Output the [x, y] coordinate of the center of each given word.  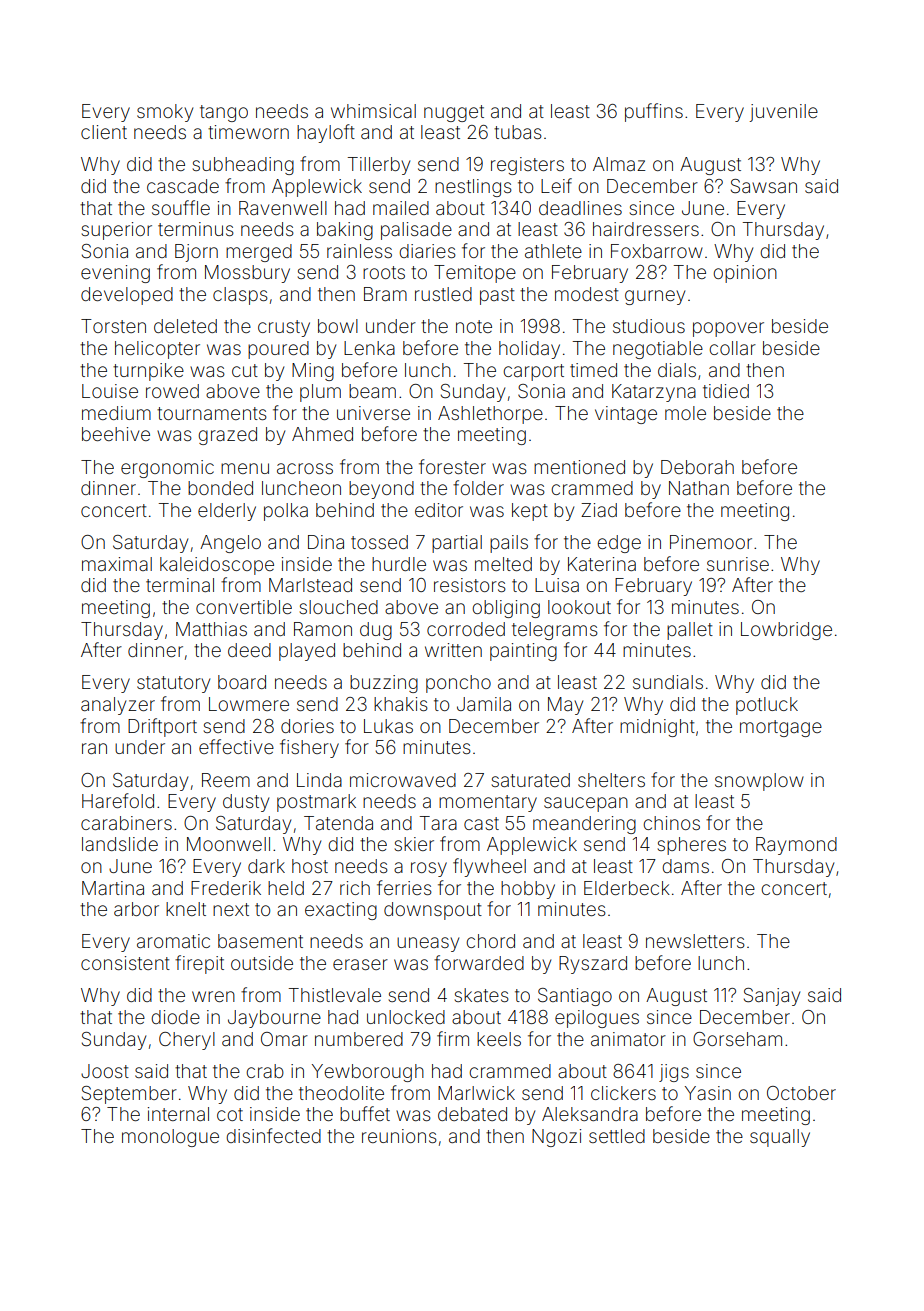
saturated [531, 780]
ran [94, 748]
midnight [657, 728]
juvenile [783, 113]
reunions [399, 1136]
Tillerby [379, 166]
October [801, 1093]
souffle [181, 207]
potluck [767, 706]
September [129, 1095]
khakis [401, 704]
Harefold [118, 800]
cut [245, 370]
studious [649, 326]
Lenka [369, 348]
